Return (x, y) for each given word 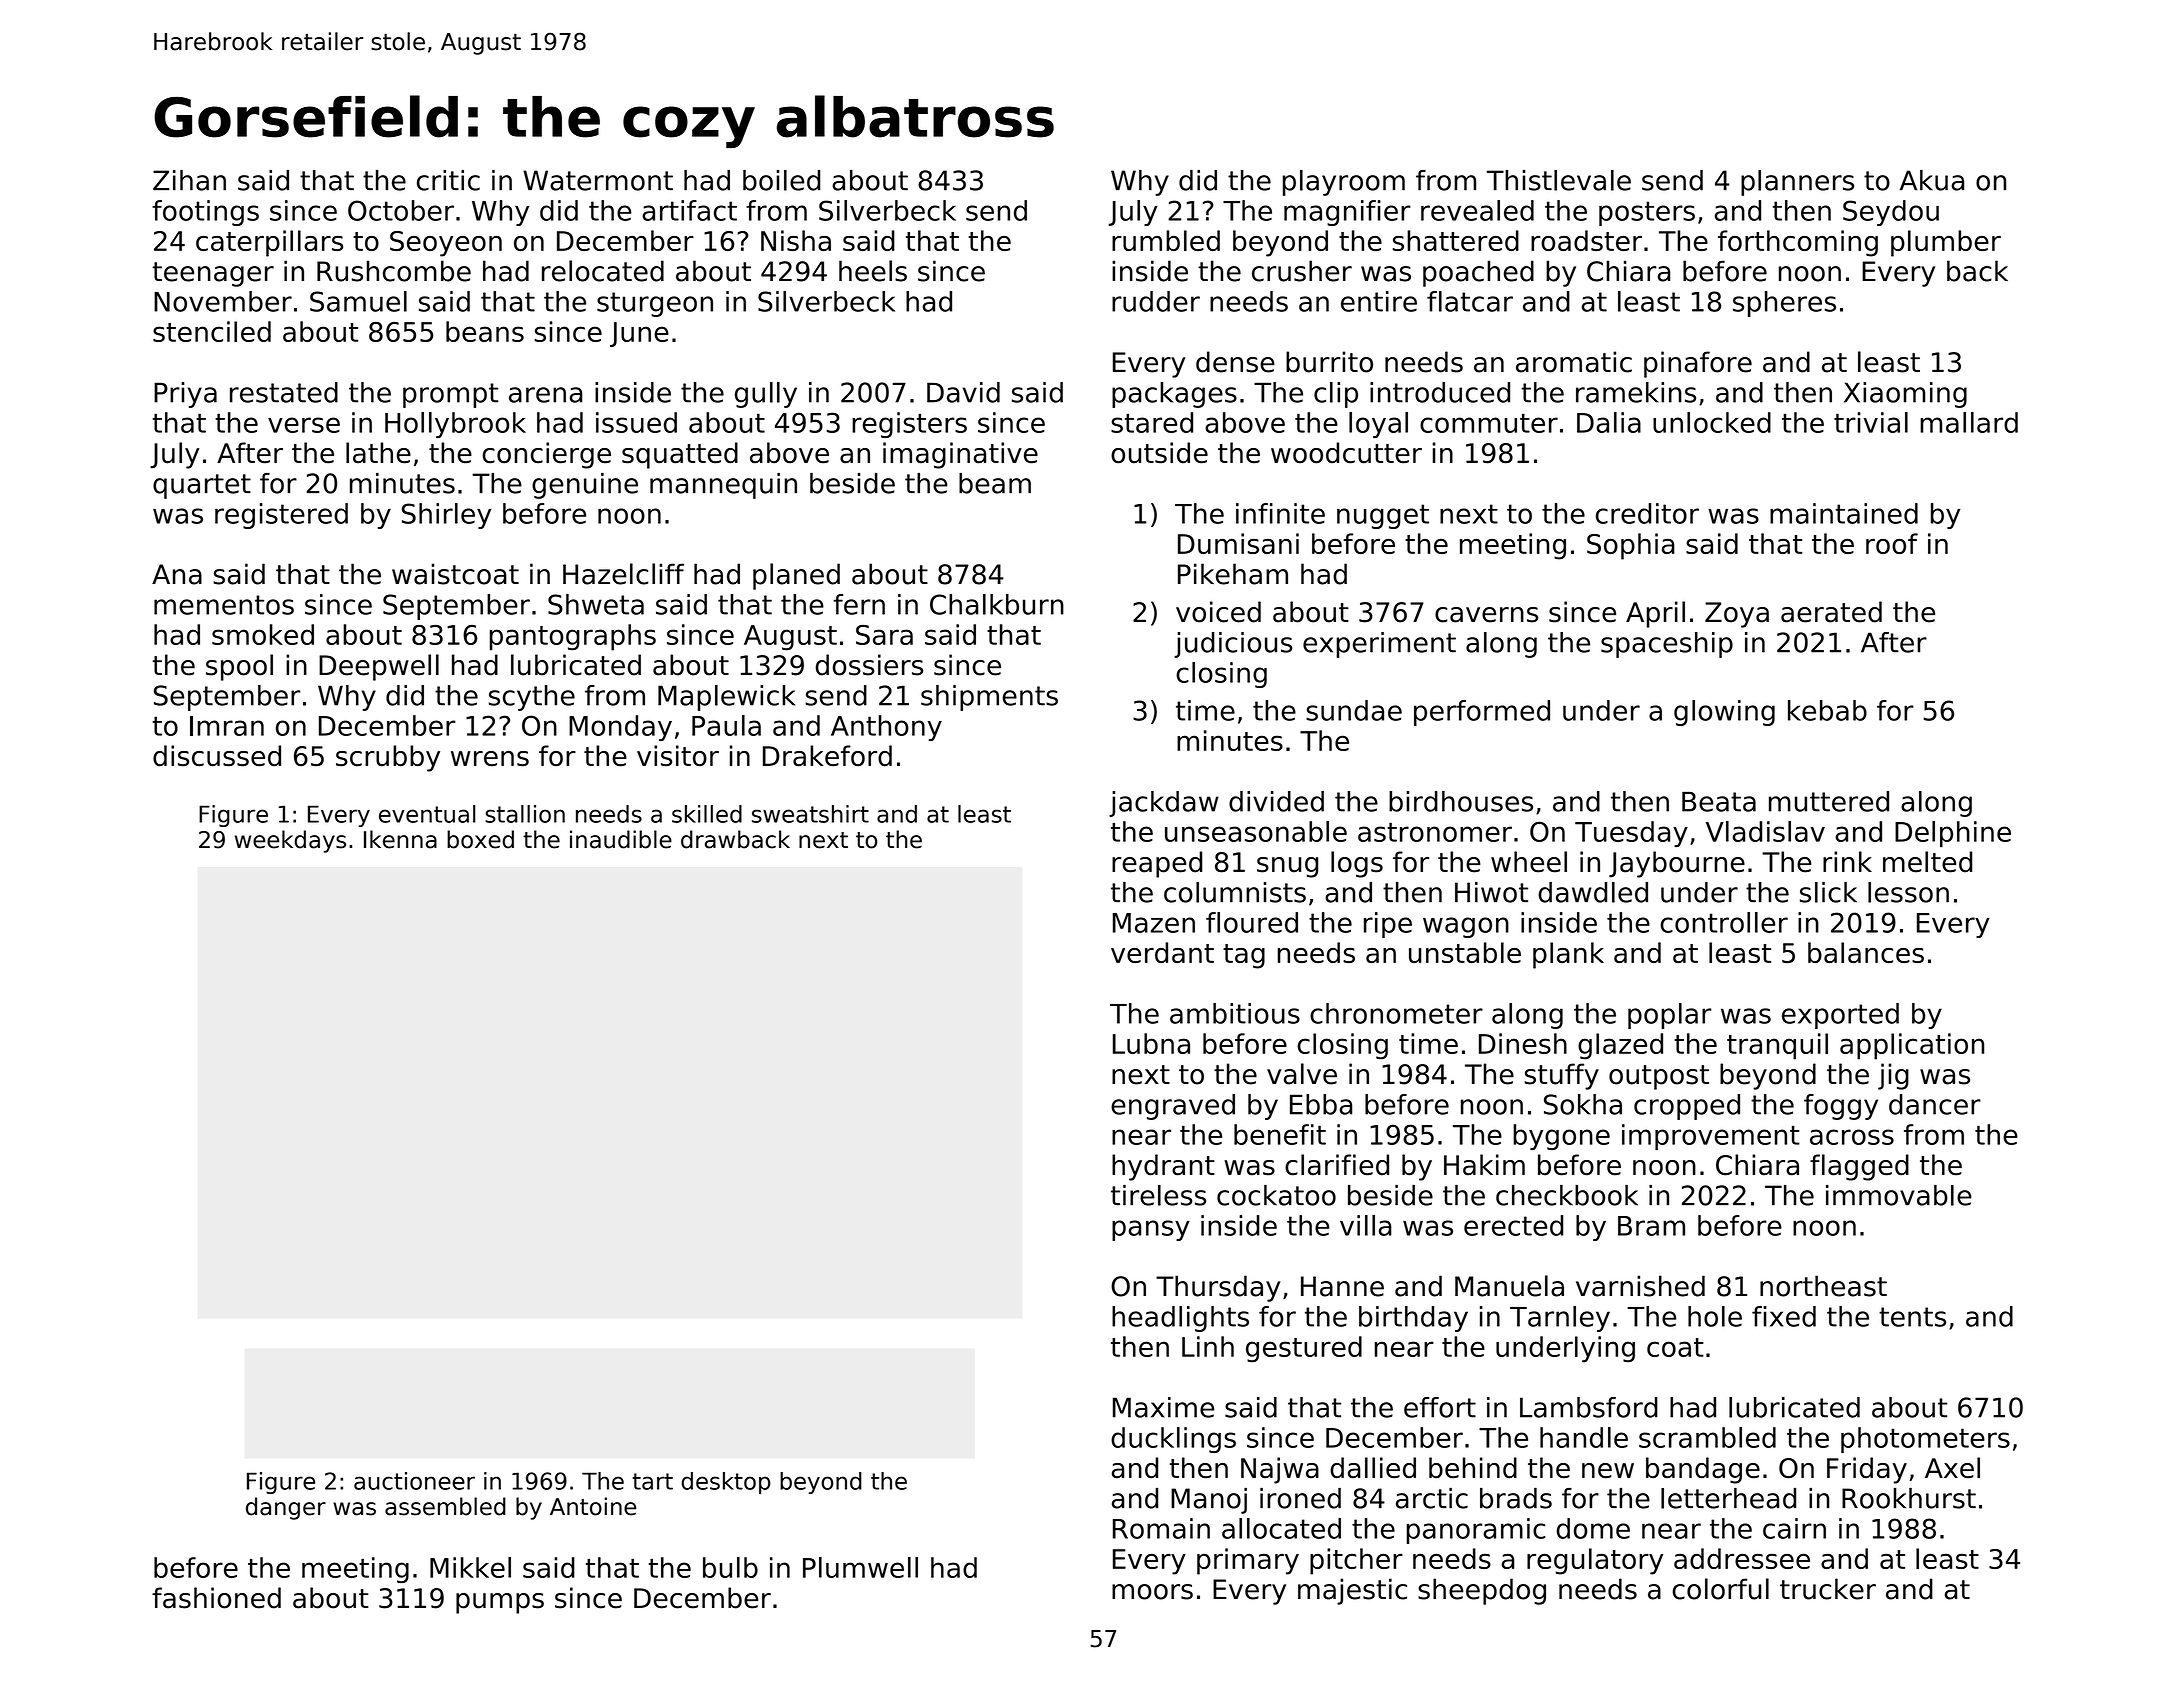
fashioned (216, 1598)
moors (1152, 1592)
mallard (1969, 422)
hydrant (1163, 1167)
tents (1912, 1317)
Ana (177, 574)
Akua (1932, 180)
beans (485, 331)
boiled (781, 180)
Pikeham (1233, 574)
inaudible (621, 839)
